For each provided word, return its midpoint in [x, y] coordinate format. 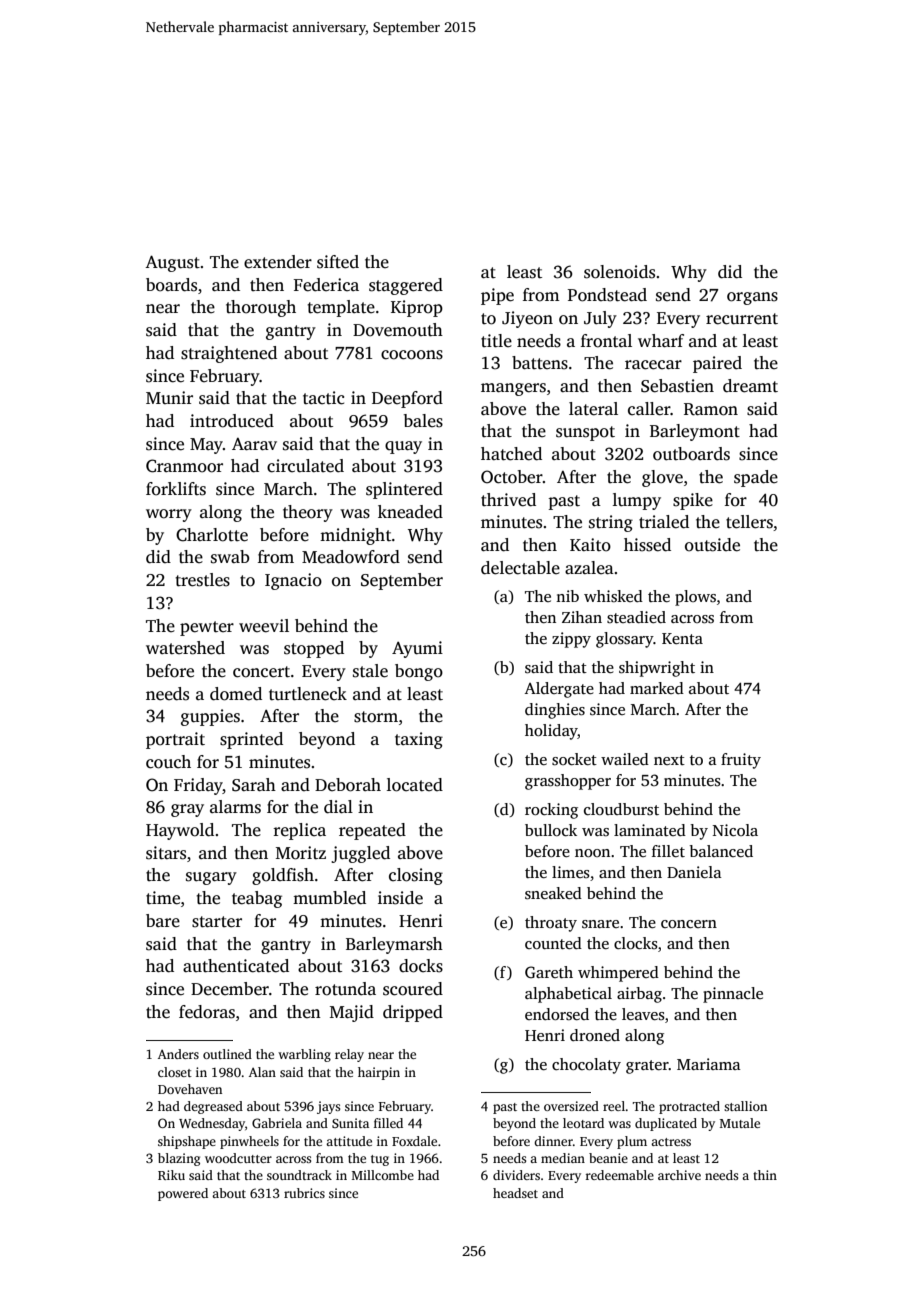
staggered [406, 286]
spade [756, 478]
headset [515, 1193]
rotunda [345, 989]
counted [553, 943]
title [496, 341]
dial [338, 807]
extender [278, 262]
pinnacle [733, 995]
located [415, 785]
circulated [305, 466]
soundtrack [299, 1175]
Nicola [735, 830]
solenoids [619, 272]
